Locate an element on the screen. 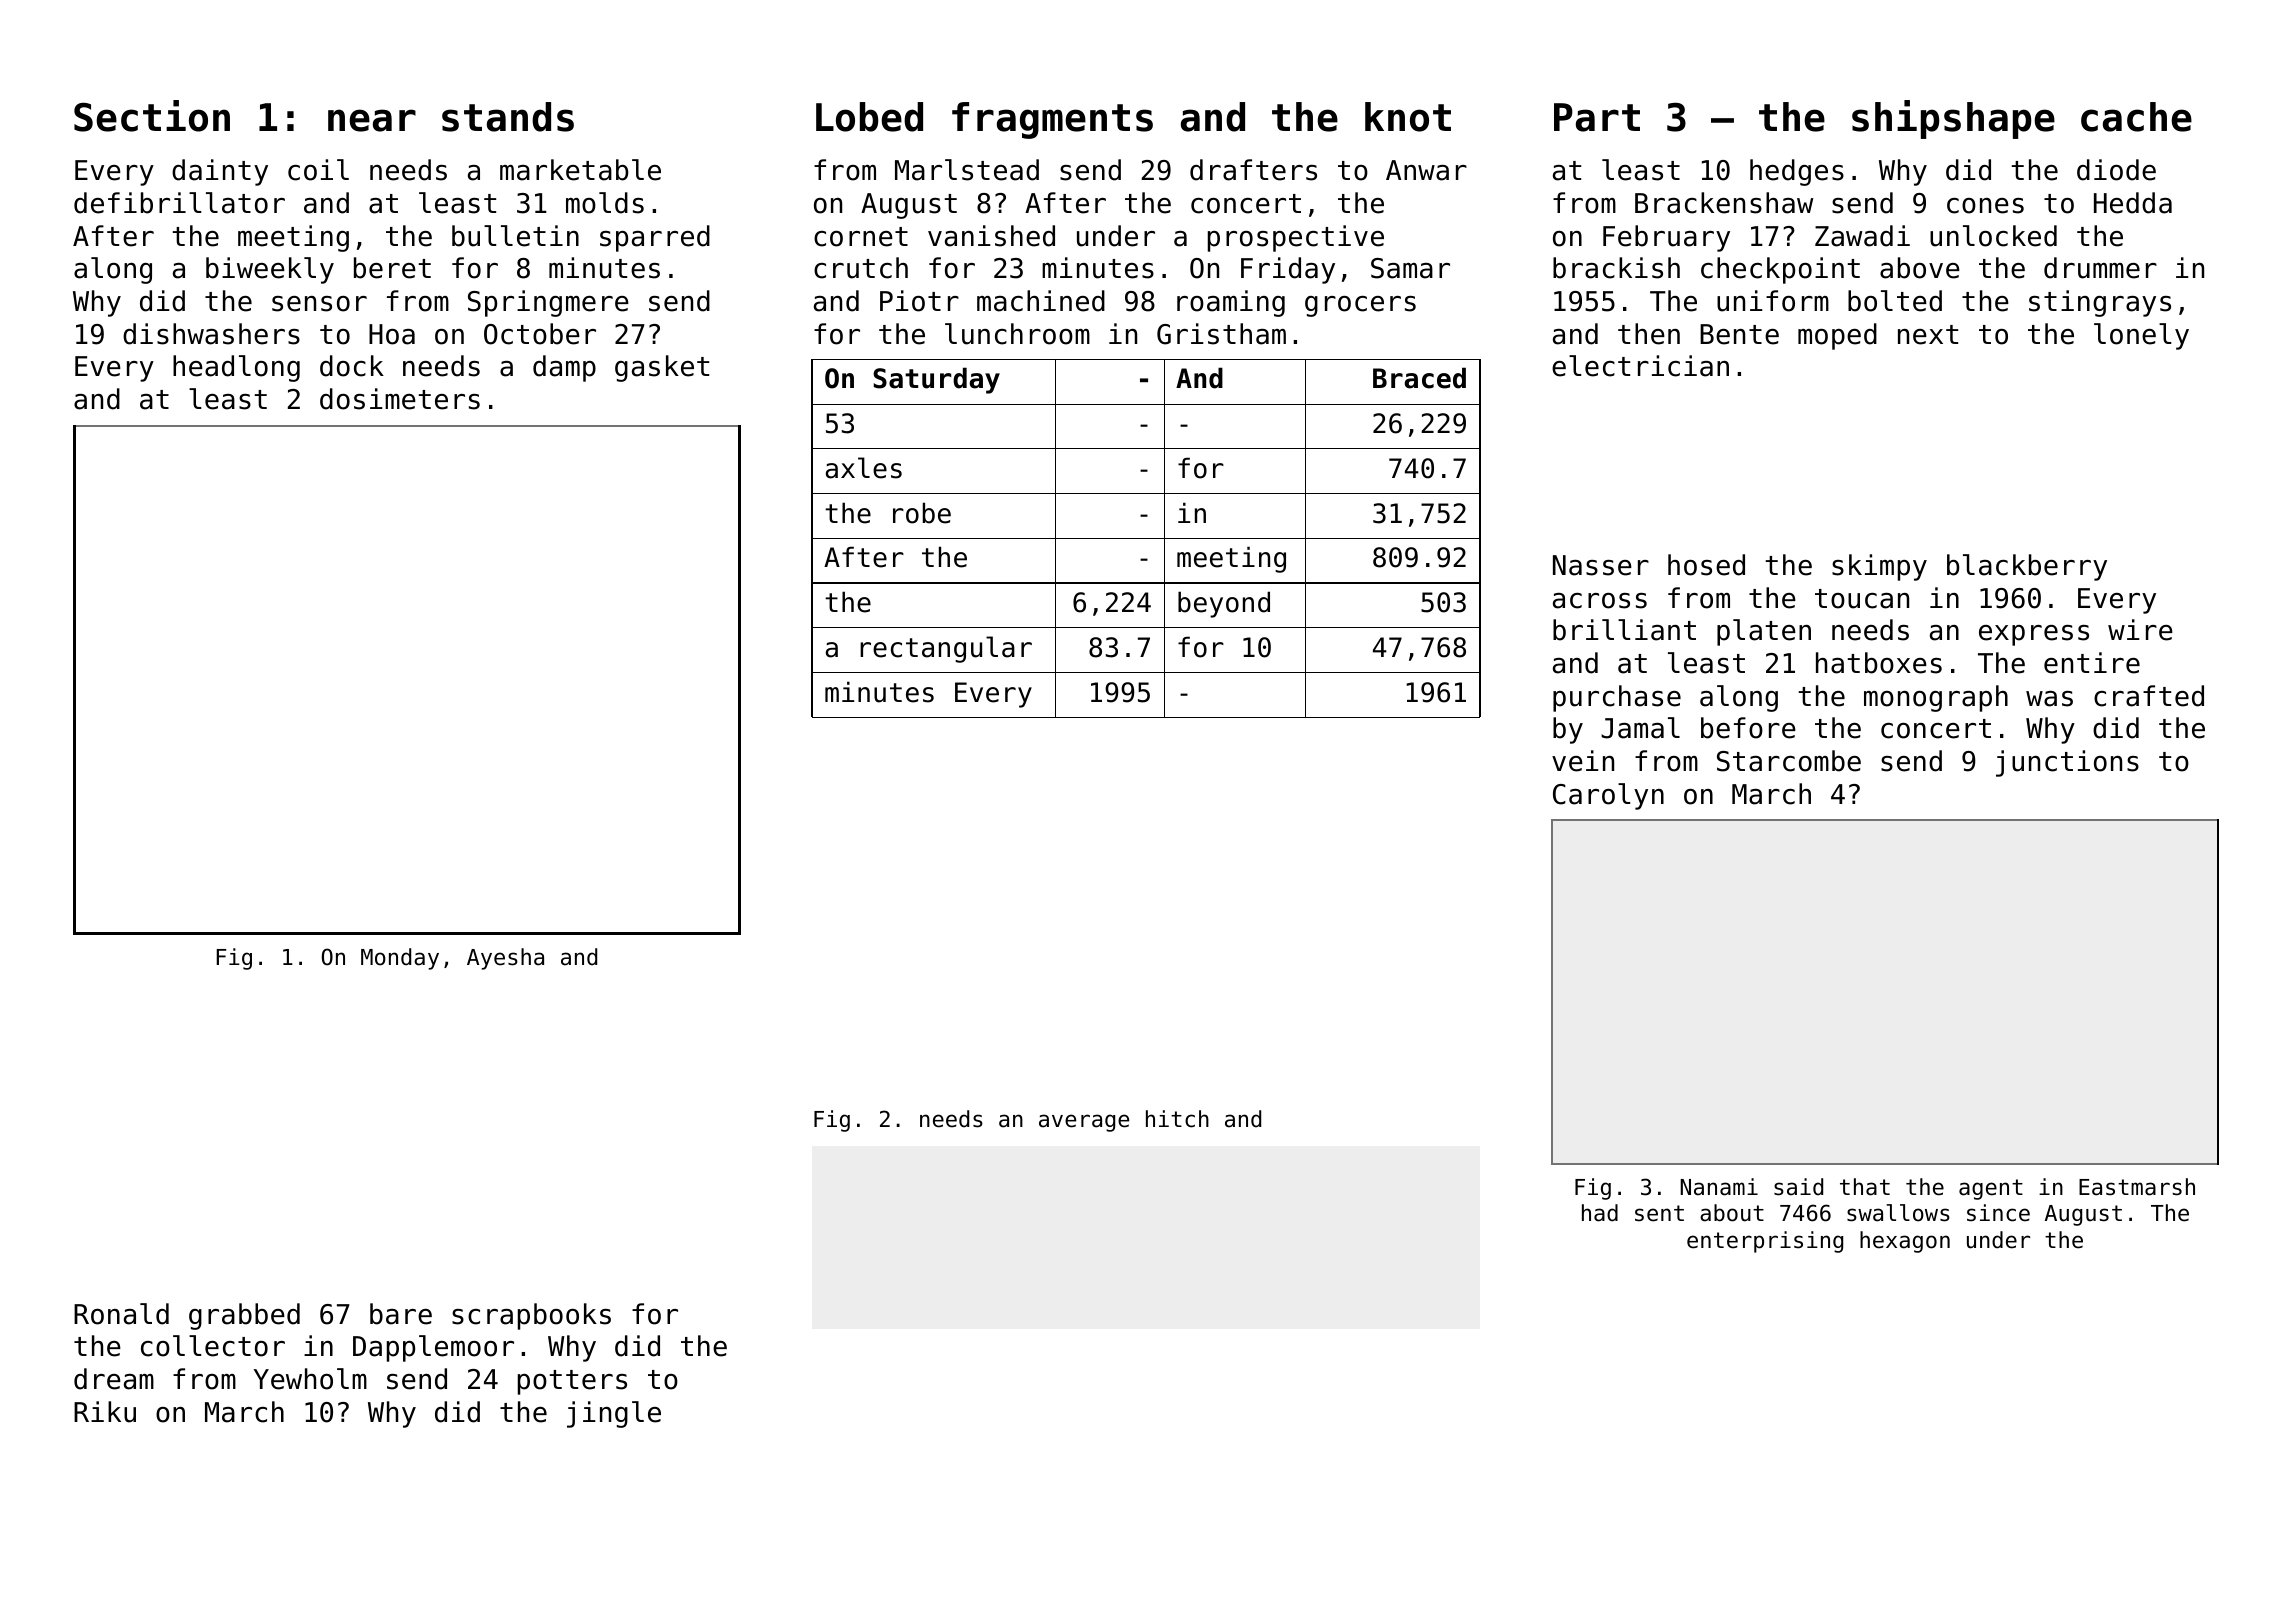 The width and height of the screenshot is (2292, 1620). Ronald is located at coordinates (121, 1314).
